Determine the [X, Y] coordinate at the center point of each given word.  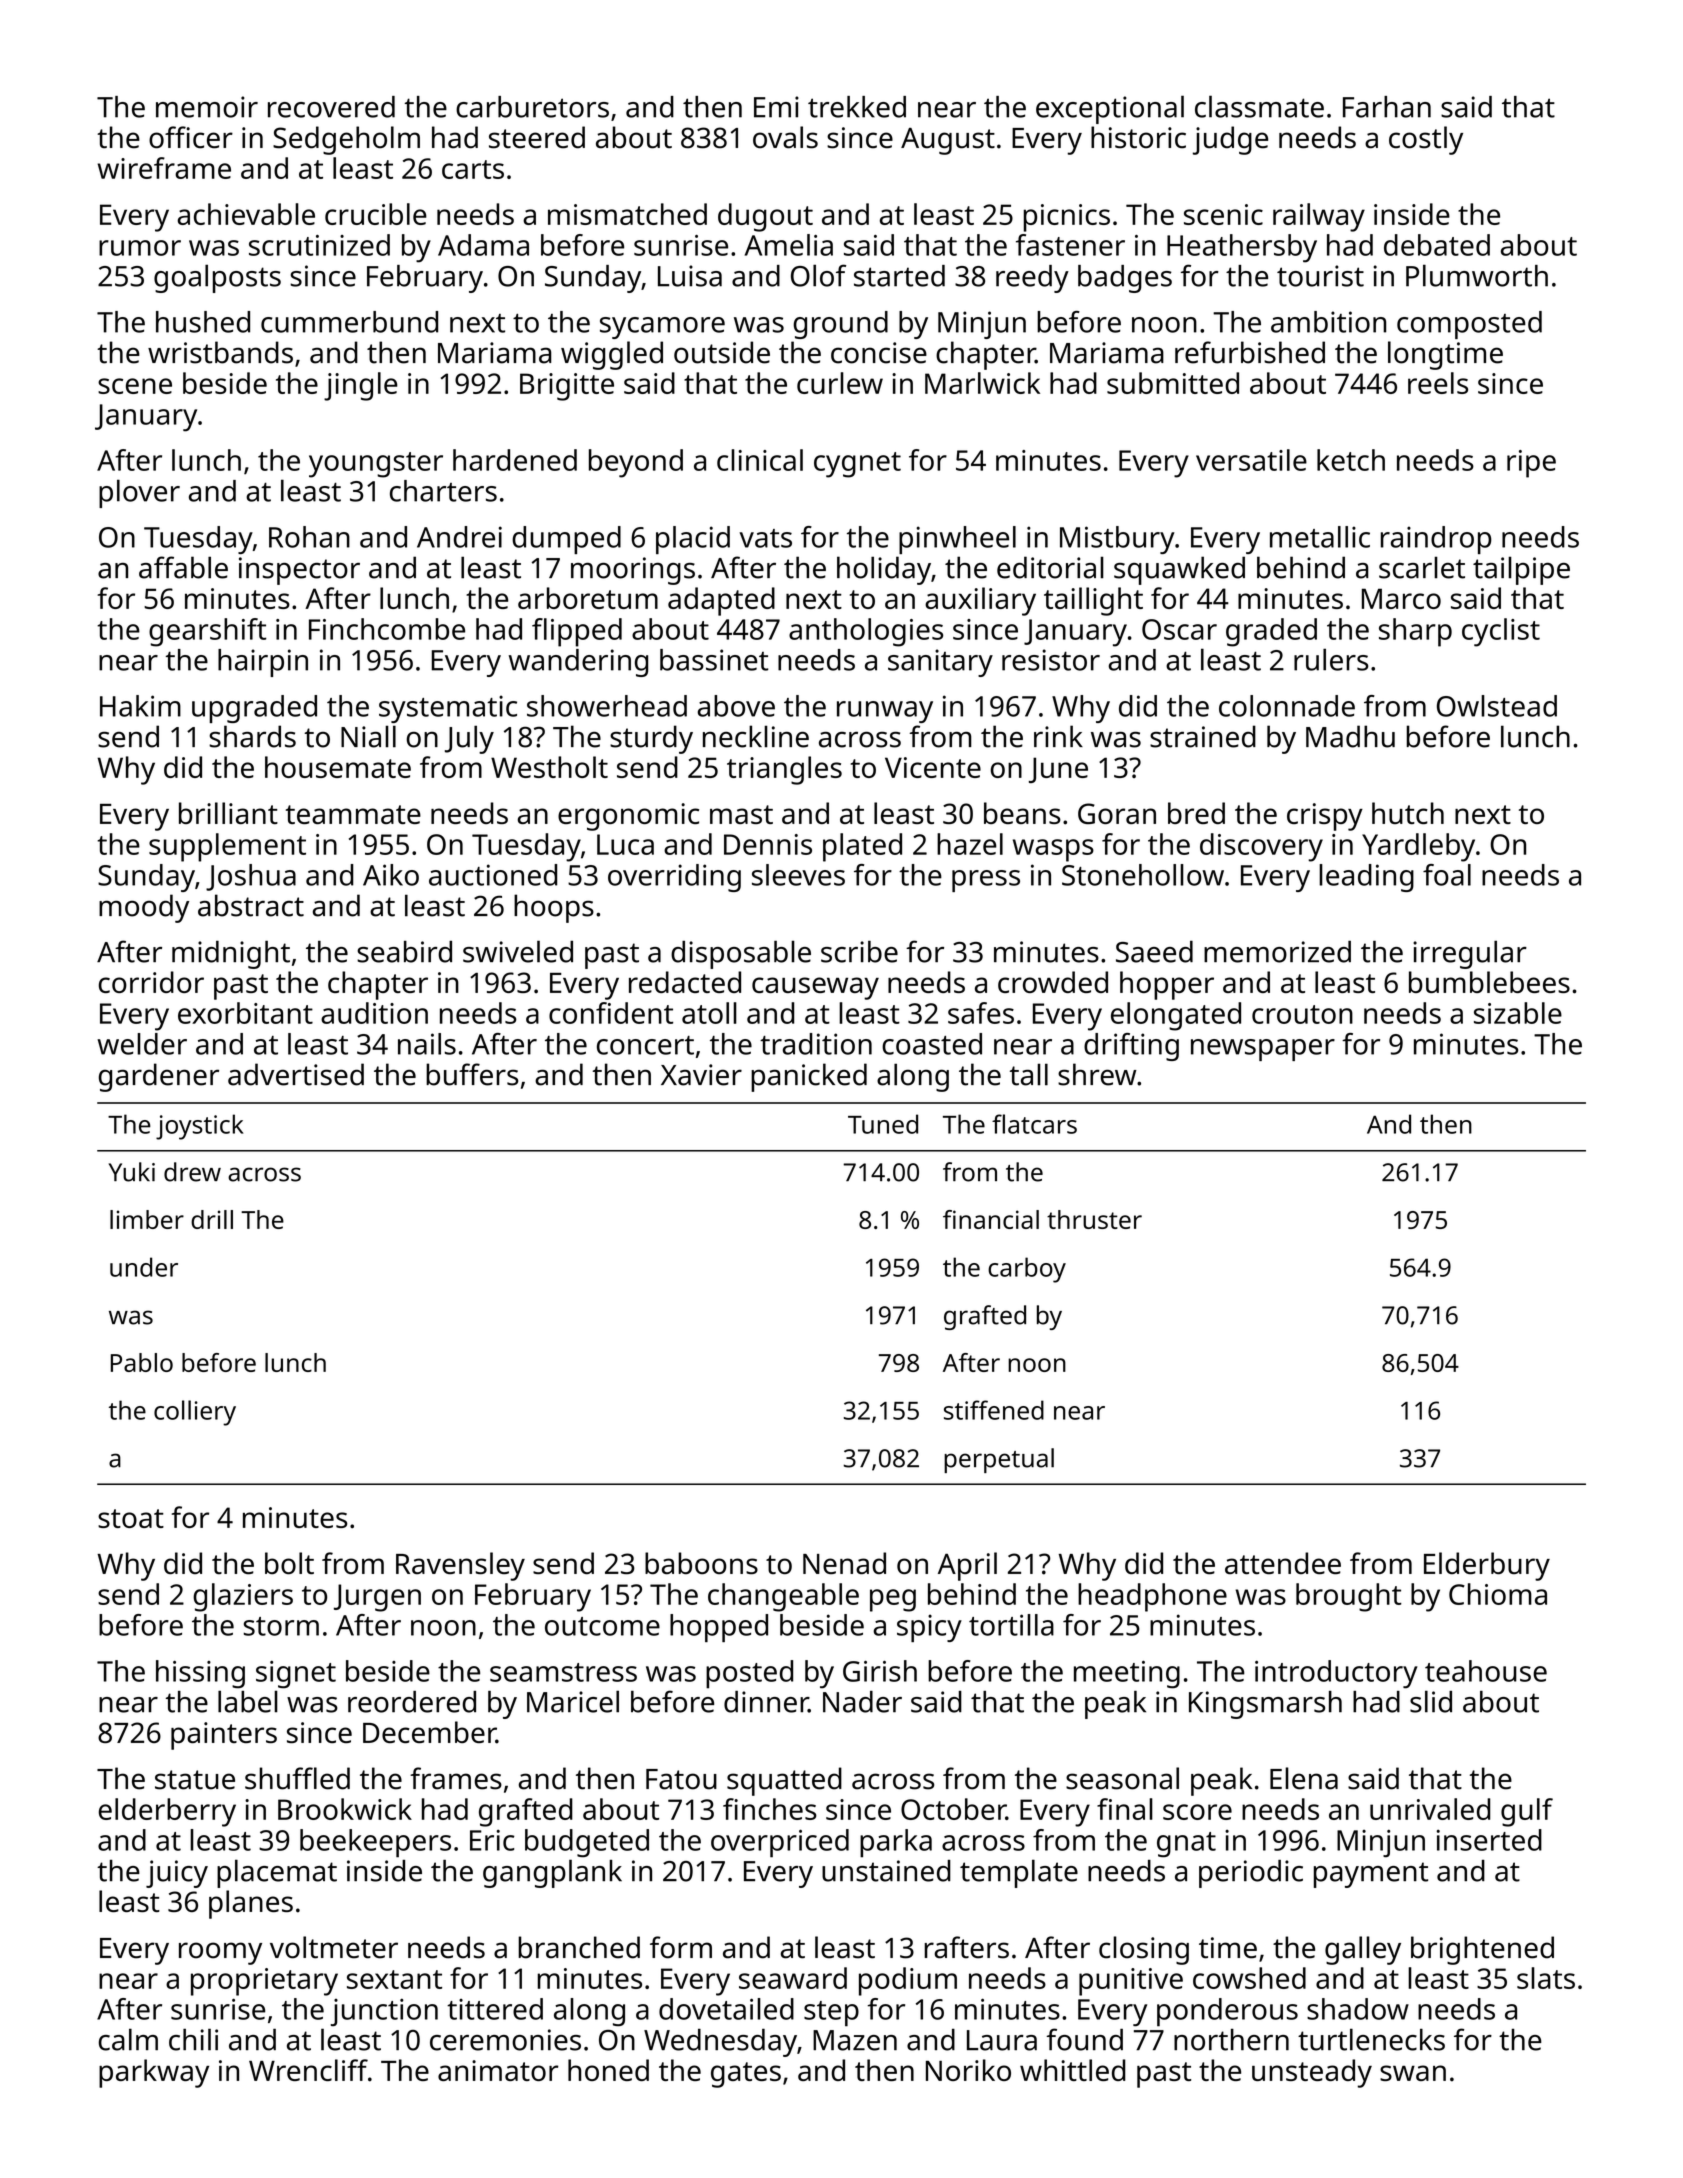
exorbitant [245, 1013]
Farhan [1387, 107]
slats [1546, 1978]
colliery [195, 1413]
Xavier [701, 1075]
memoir [207, 107]
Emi [776, 107]
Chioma [1498, 1594]
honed [608, 2070]
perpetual [999, 1460]
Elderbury [1487, 1566]
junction [384, 2012]
